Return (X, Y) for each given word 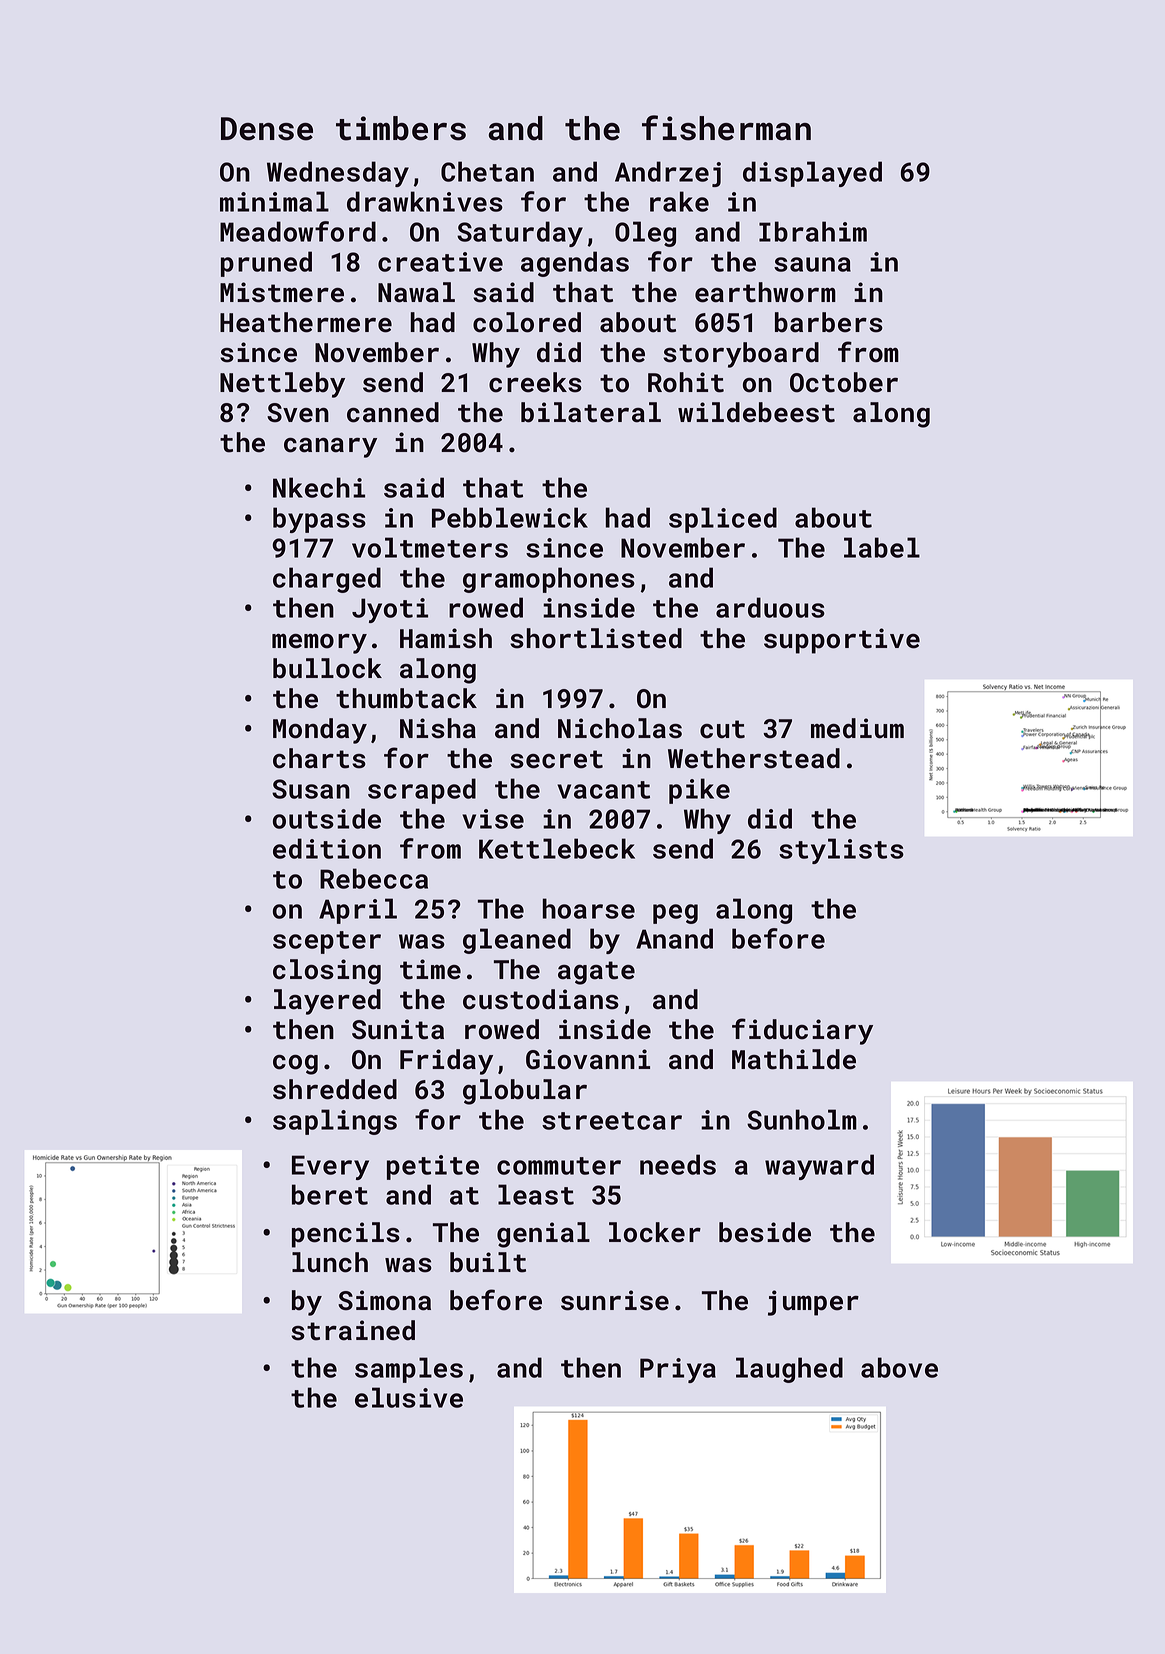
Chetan (487, 171)
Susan (311, 789)
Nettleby (282, 385)
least (536, 1194)
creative (440, 262)
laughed (789, 1370)
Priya (678, 1370)
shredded (335, 1089)
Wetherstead (754, 758)
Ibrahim (813, 231)
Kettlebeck (557, 848)
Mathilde (794, 1059)
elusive (409, 1397)
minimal (274, 201)
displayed (812, 174)
